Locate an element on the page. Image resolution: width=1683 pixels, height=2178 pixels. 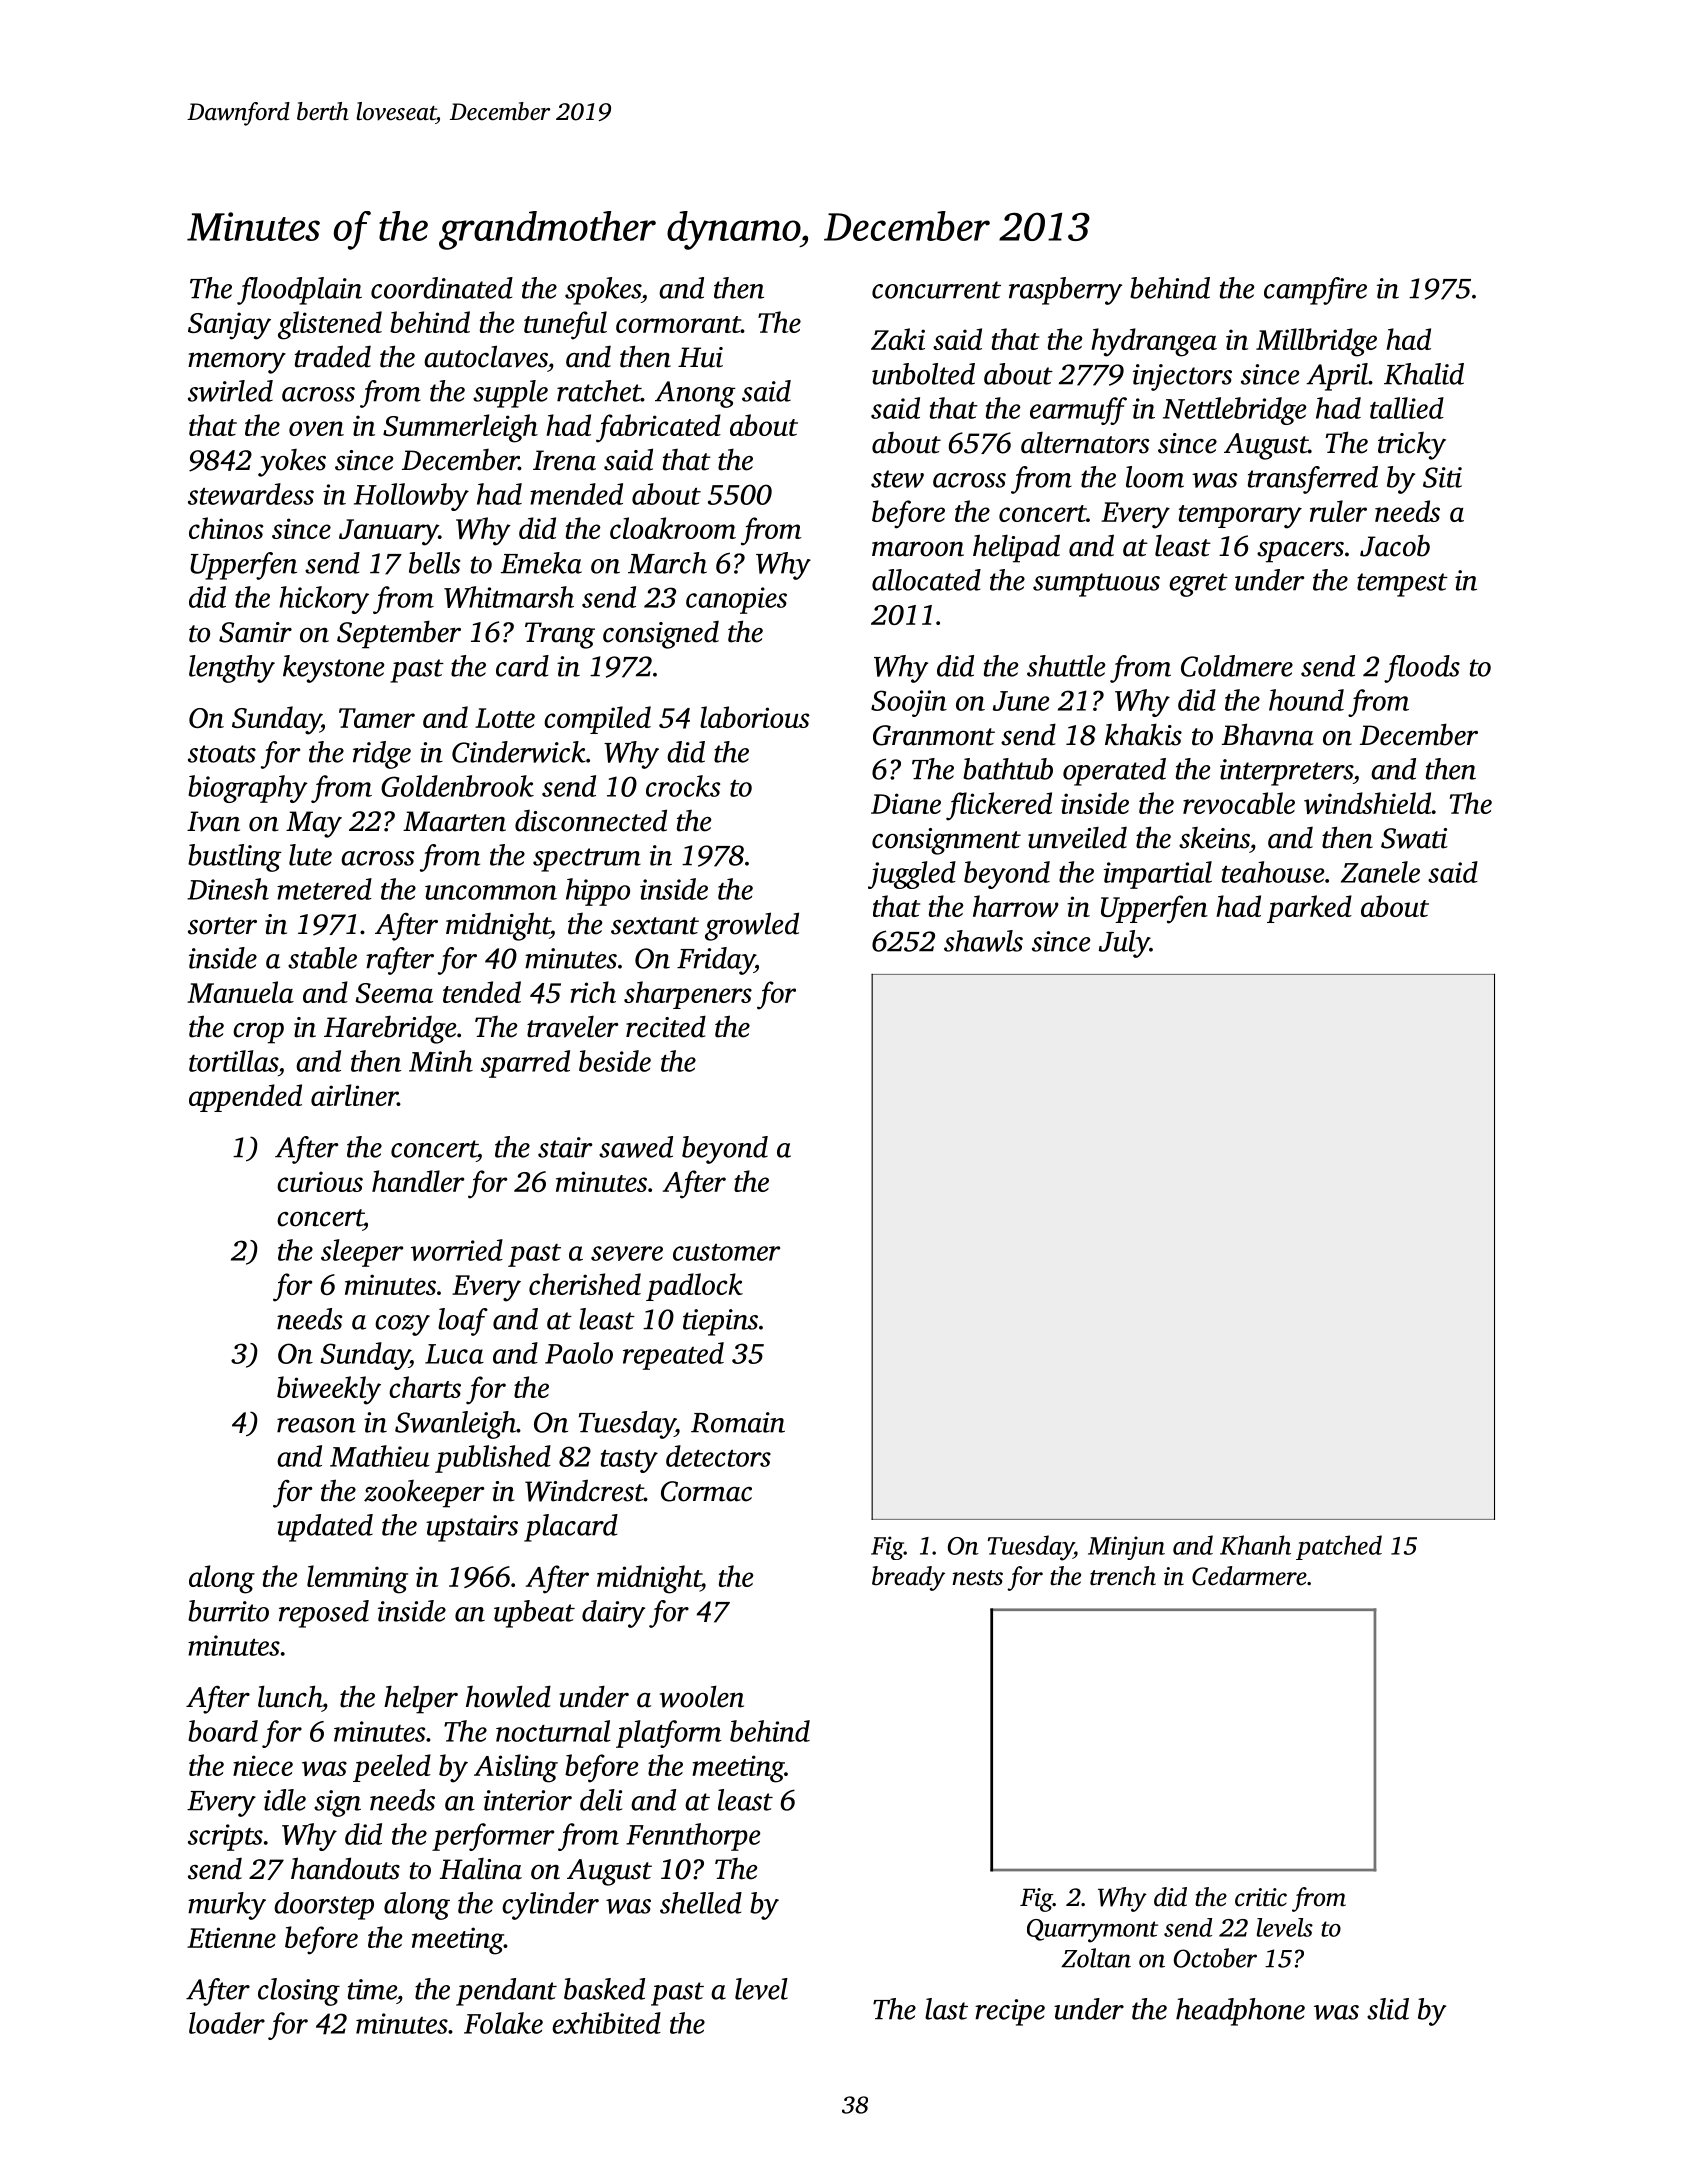
nests is located at coordinates (977, 1578).
